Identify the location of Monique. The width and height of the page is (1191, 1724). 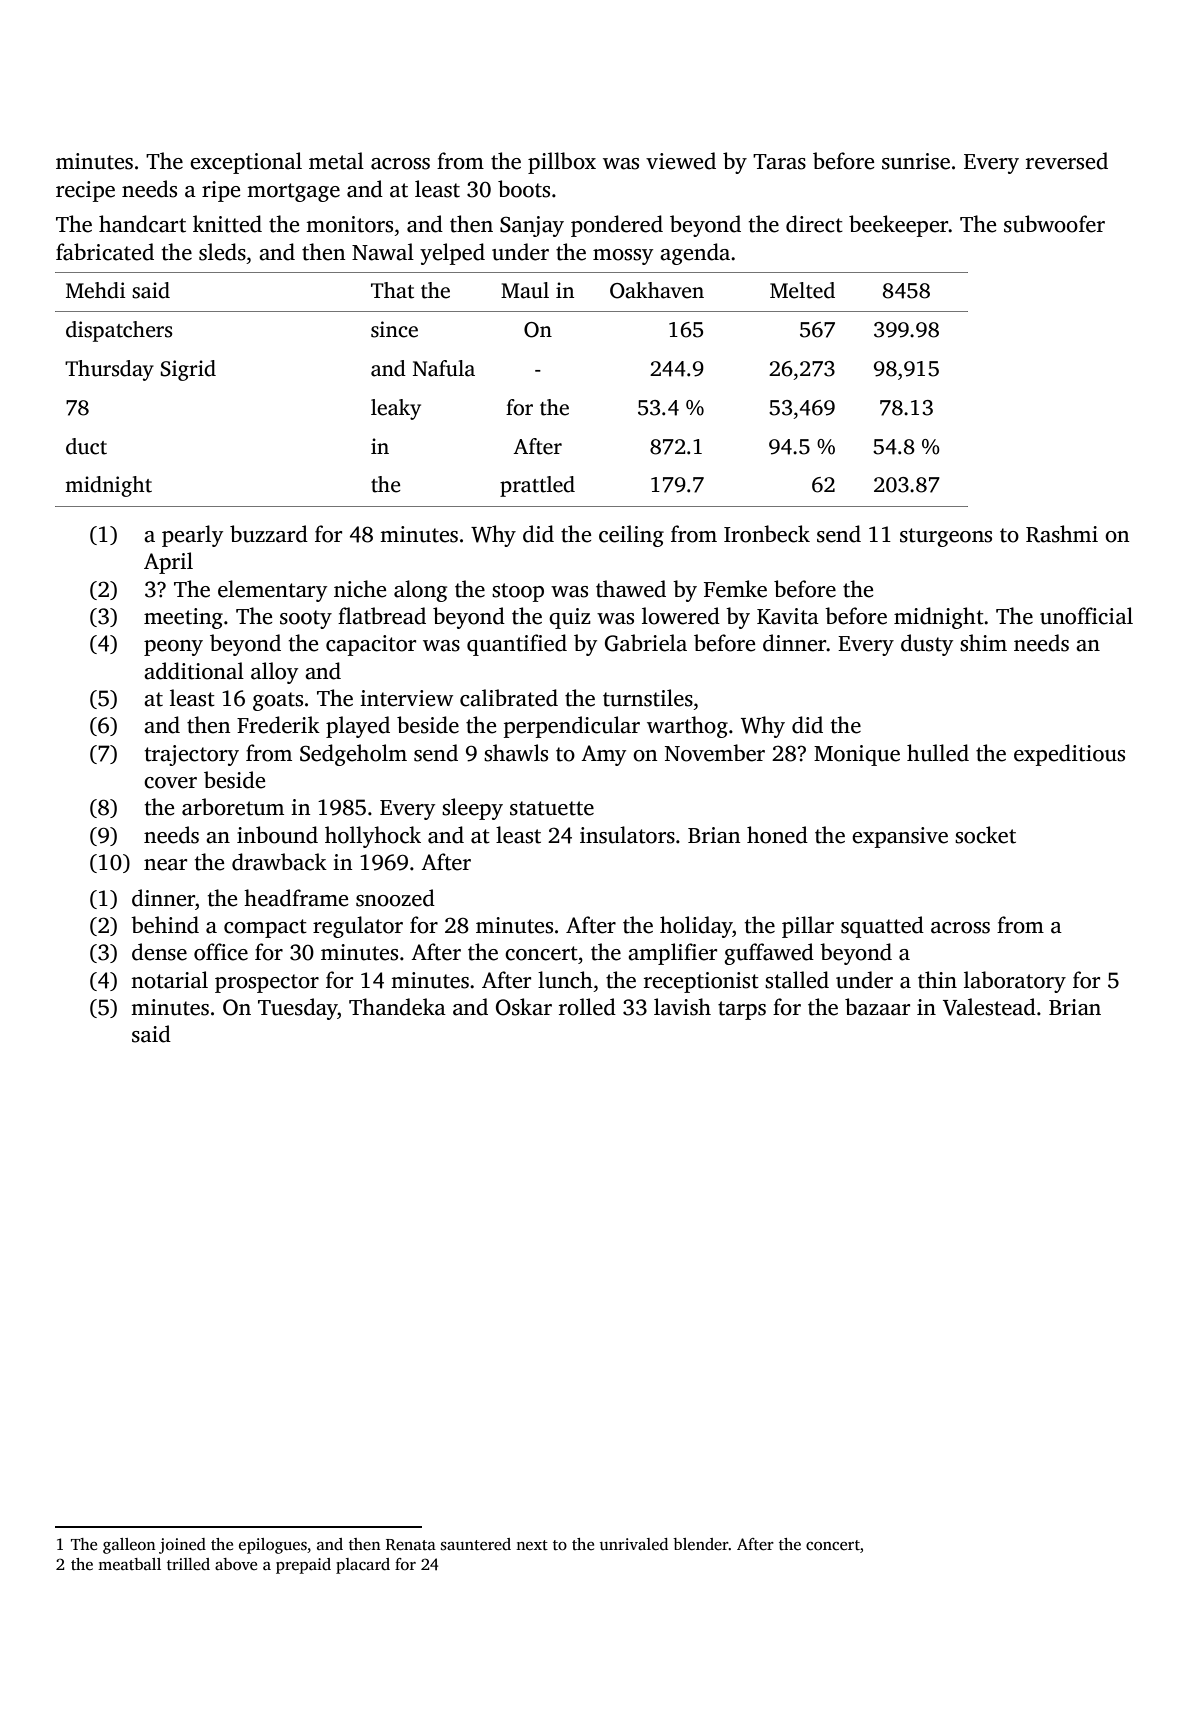
(857, 755).
